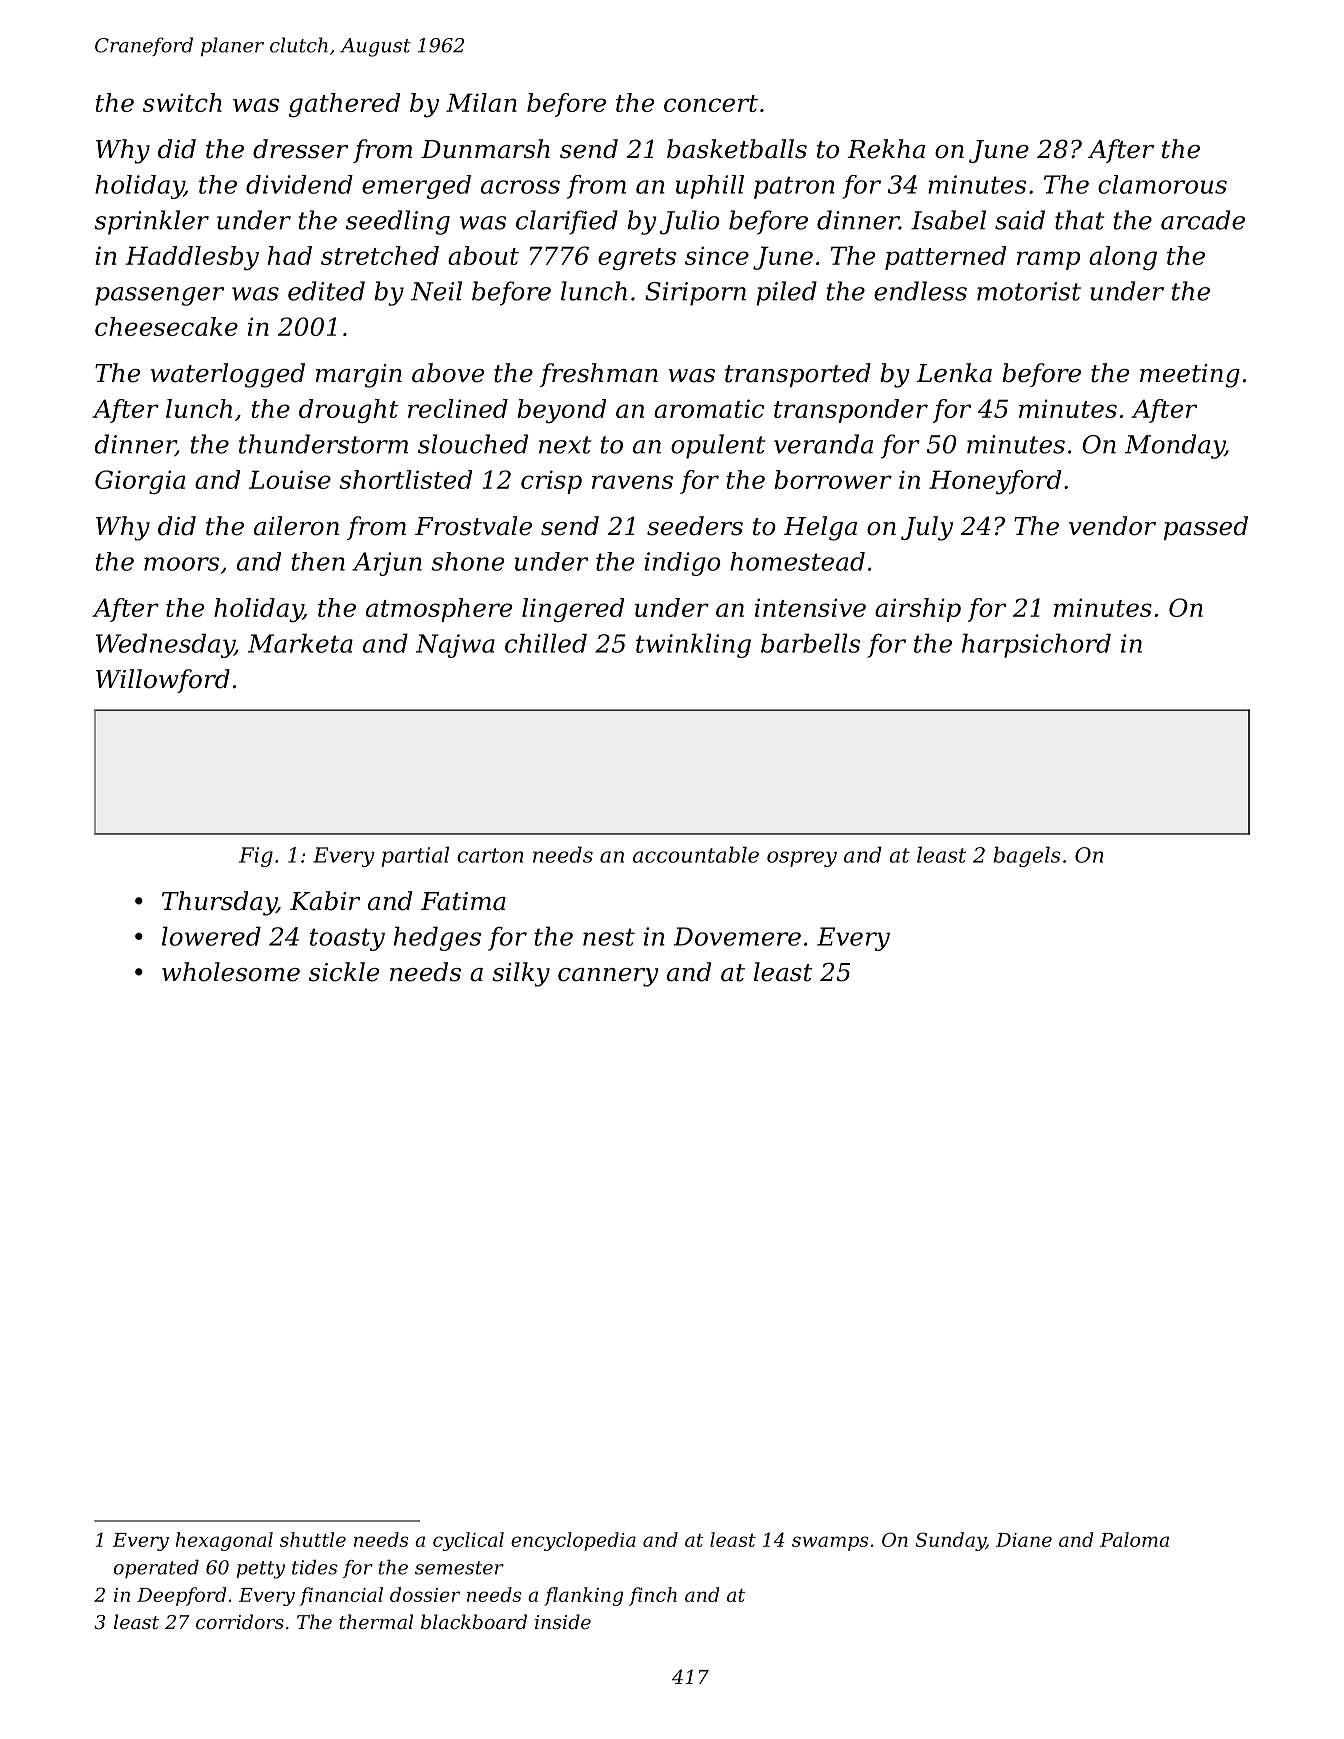  I want to click on concert, so click(711, 103).
